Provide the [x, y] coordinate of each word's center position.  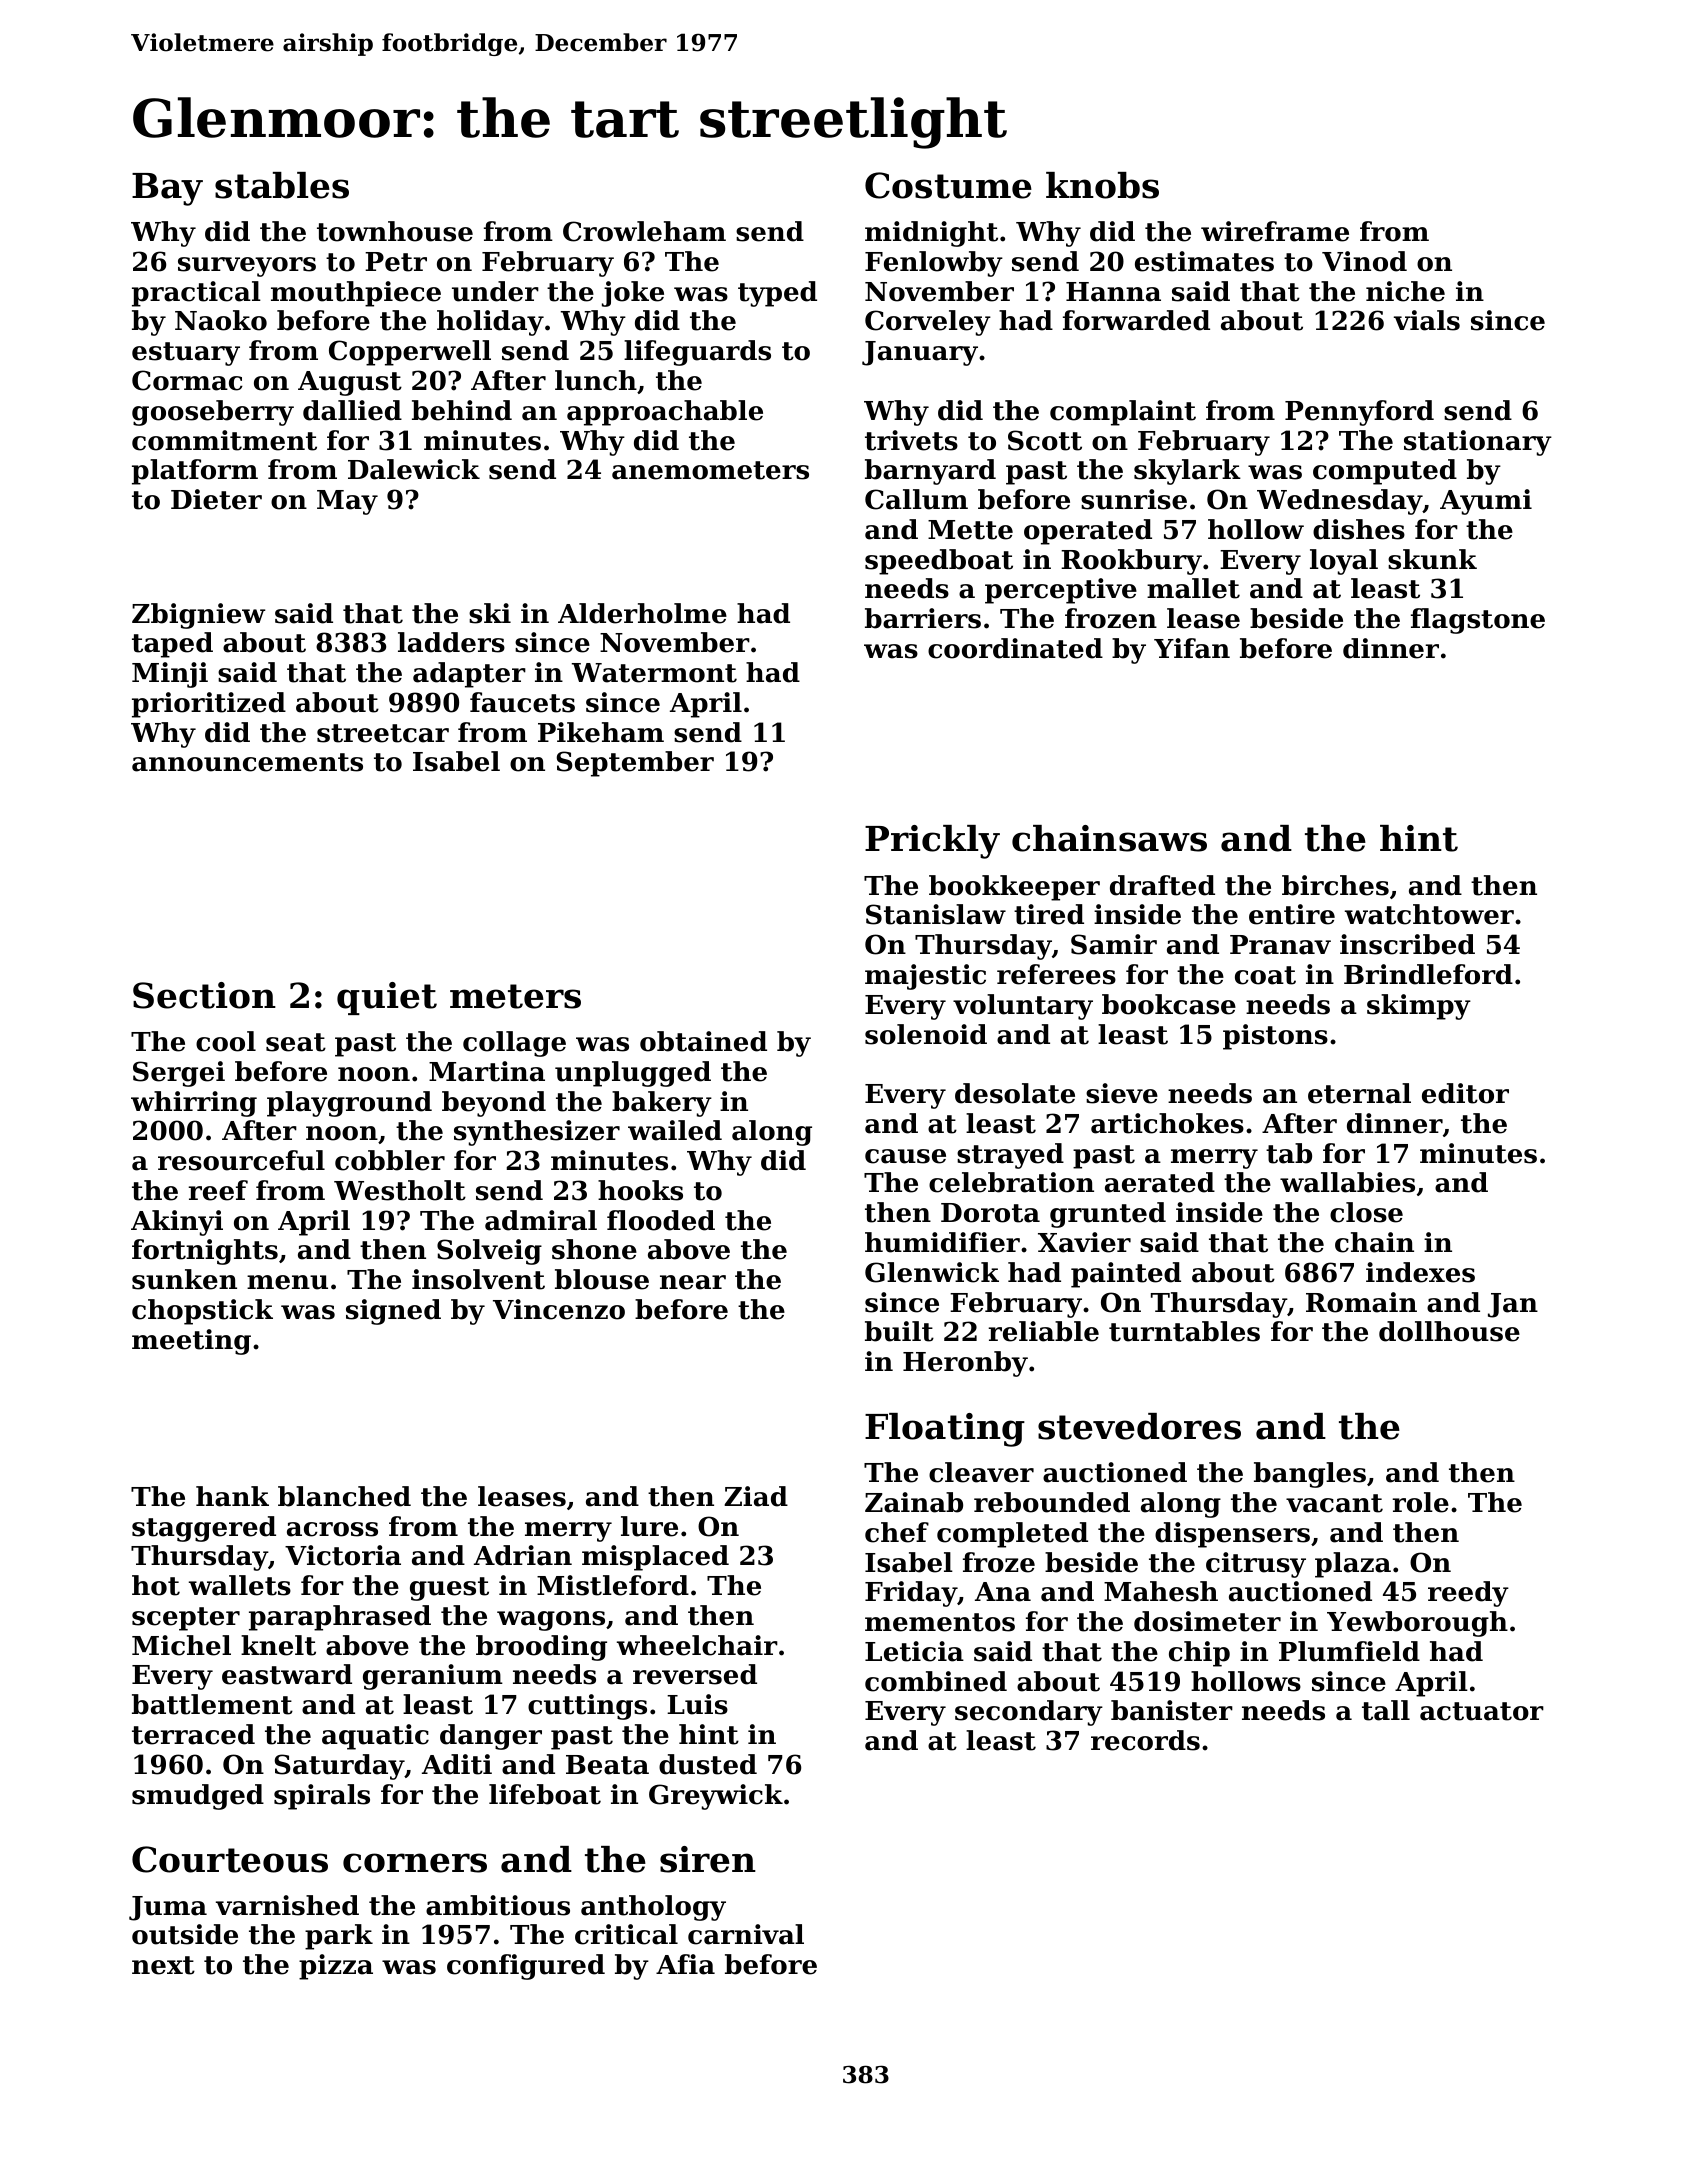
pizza [336, 1967]
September [635, 764]
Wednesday [1340, 502]
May [347, 502]
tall [1386, 1710]
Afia [685, 1964]
